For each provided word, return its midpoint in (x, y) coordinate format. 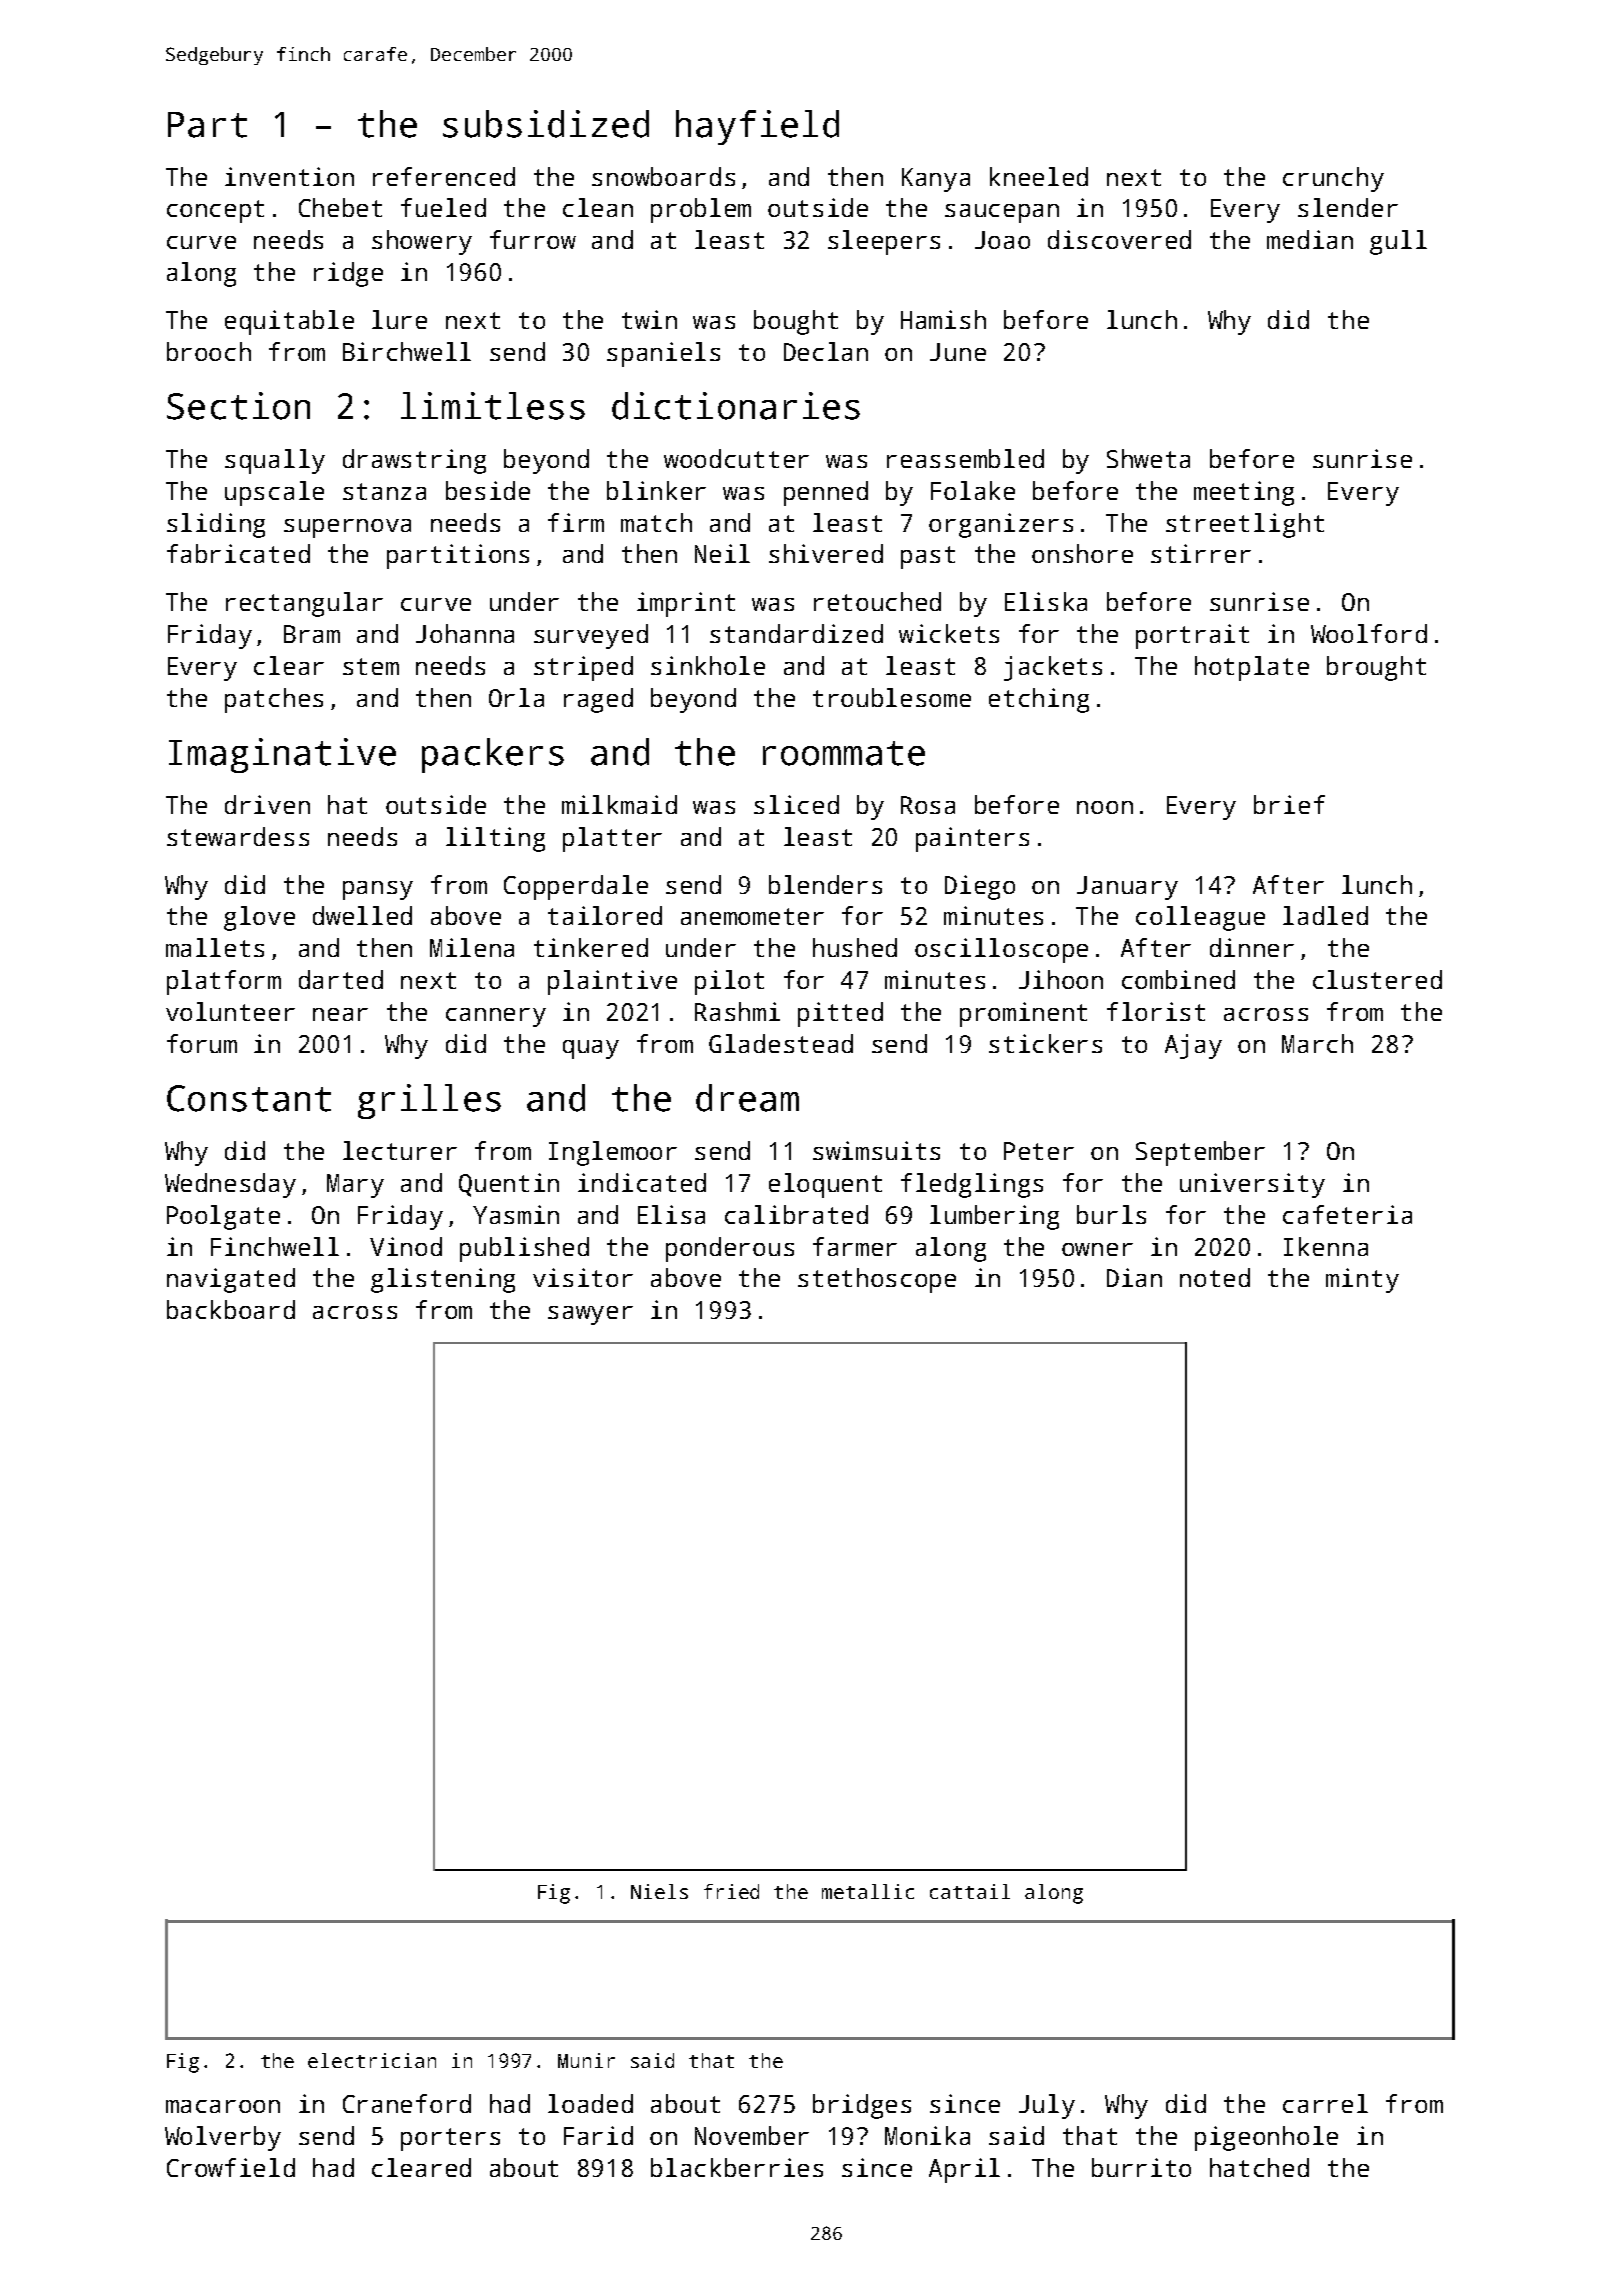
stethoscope (877, 1280)
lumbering (994, 1217)
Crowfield (231, 2167)
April (964, 2170)
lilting (495, 839)
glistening (443, 1280)
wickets (949, 633)
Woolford (1369, 633)
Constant (249, 1098)
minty (1362, 1280)
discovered (1119, 239)
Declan (826, 351)
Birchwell (407, 351)
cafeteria (1347, 1214)
